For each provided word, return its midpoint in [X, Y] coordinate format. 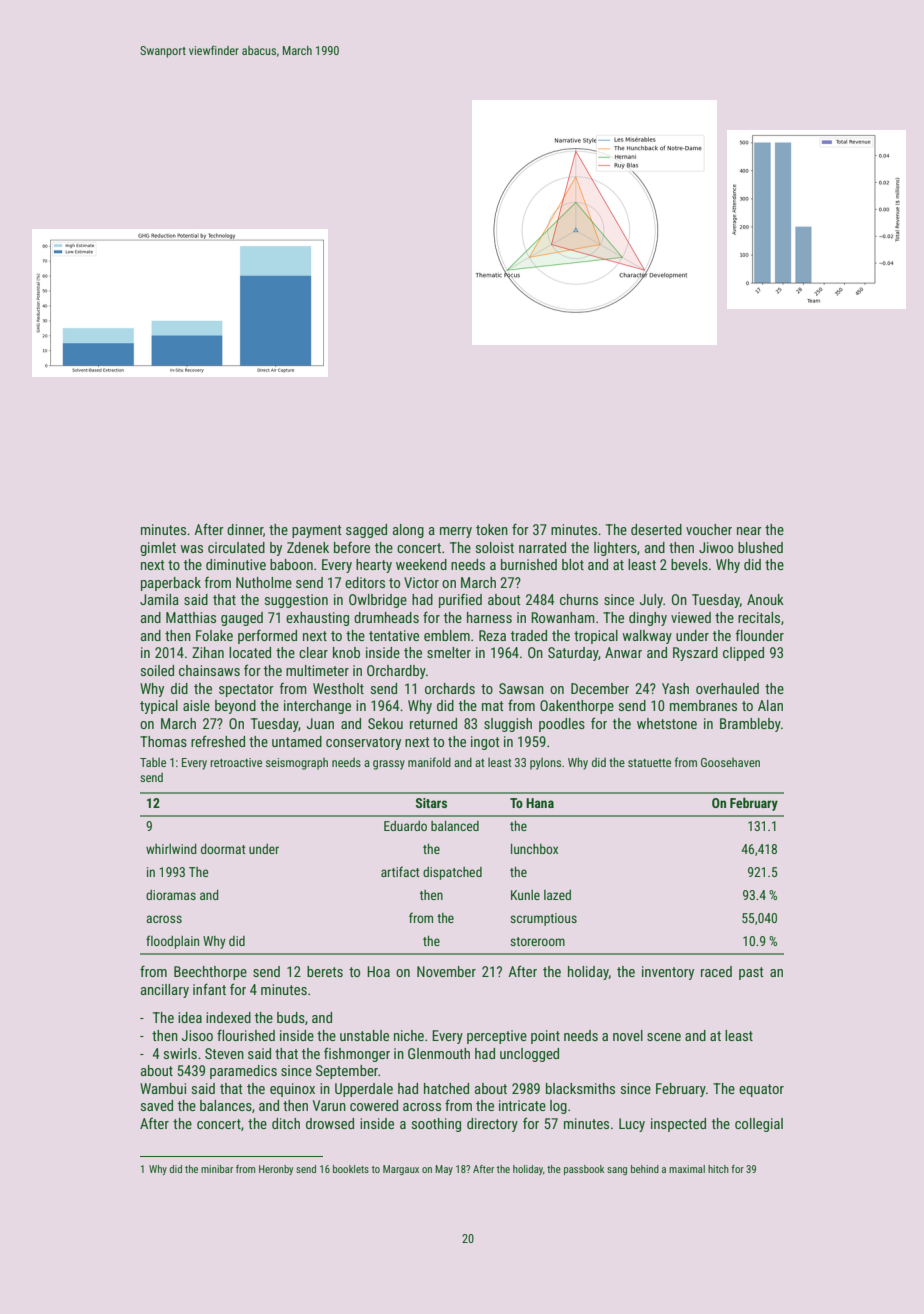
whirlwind [171, 849]
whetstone [667, 723]
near [749, 531]
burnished [529, 564]
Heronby [276, 1170]
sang [617, 1171]
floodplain [172, 942]
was [191, 549]
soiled [157, 670]
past [751, 973]
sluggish [508, 725]
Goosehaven [730, 762]
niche [409, 1035]
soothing [436, 1125]
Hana [540, 803]
